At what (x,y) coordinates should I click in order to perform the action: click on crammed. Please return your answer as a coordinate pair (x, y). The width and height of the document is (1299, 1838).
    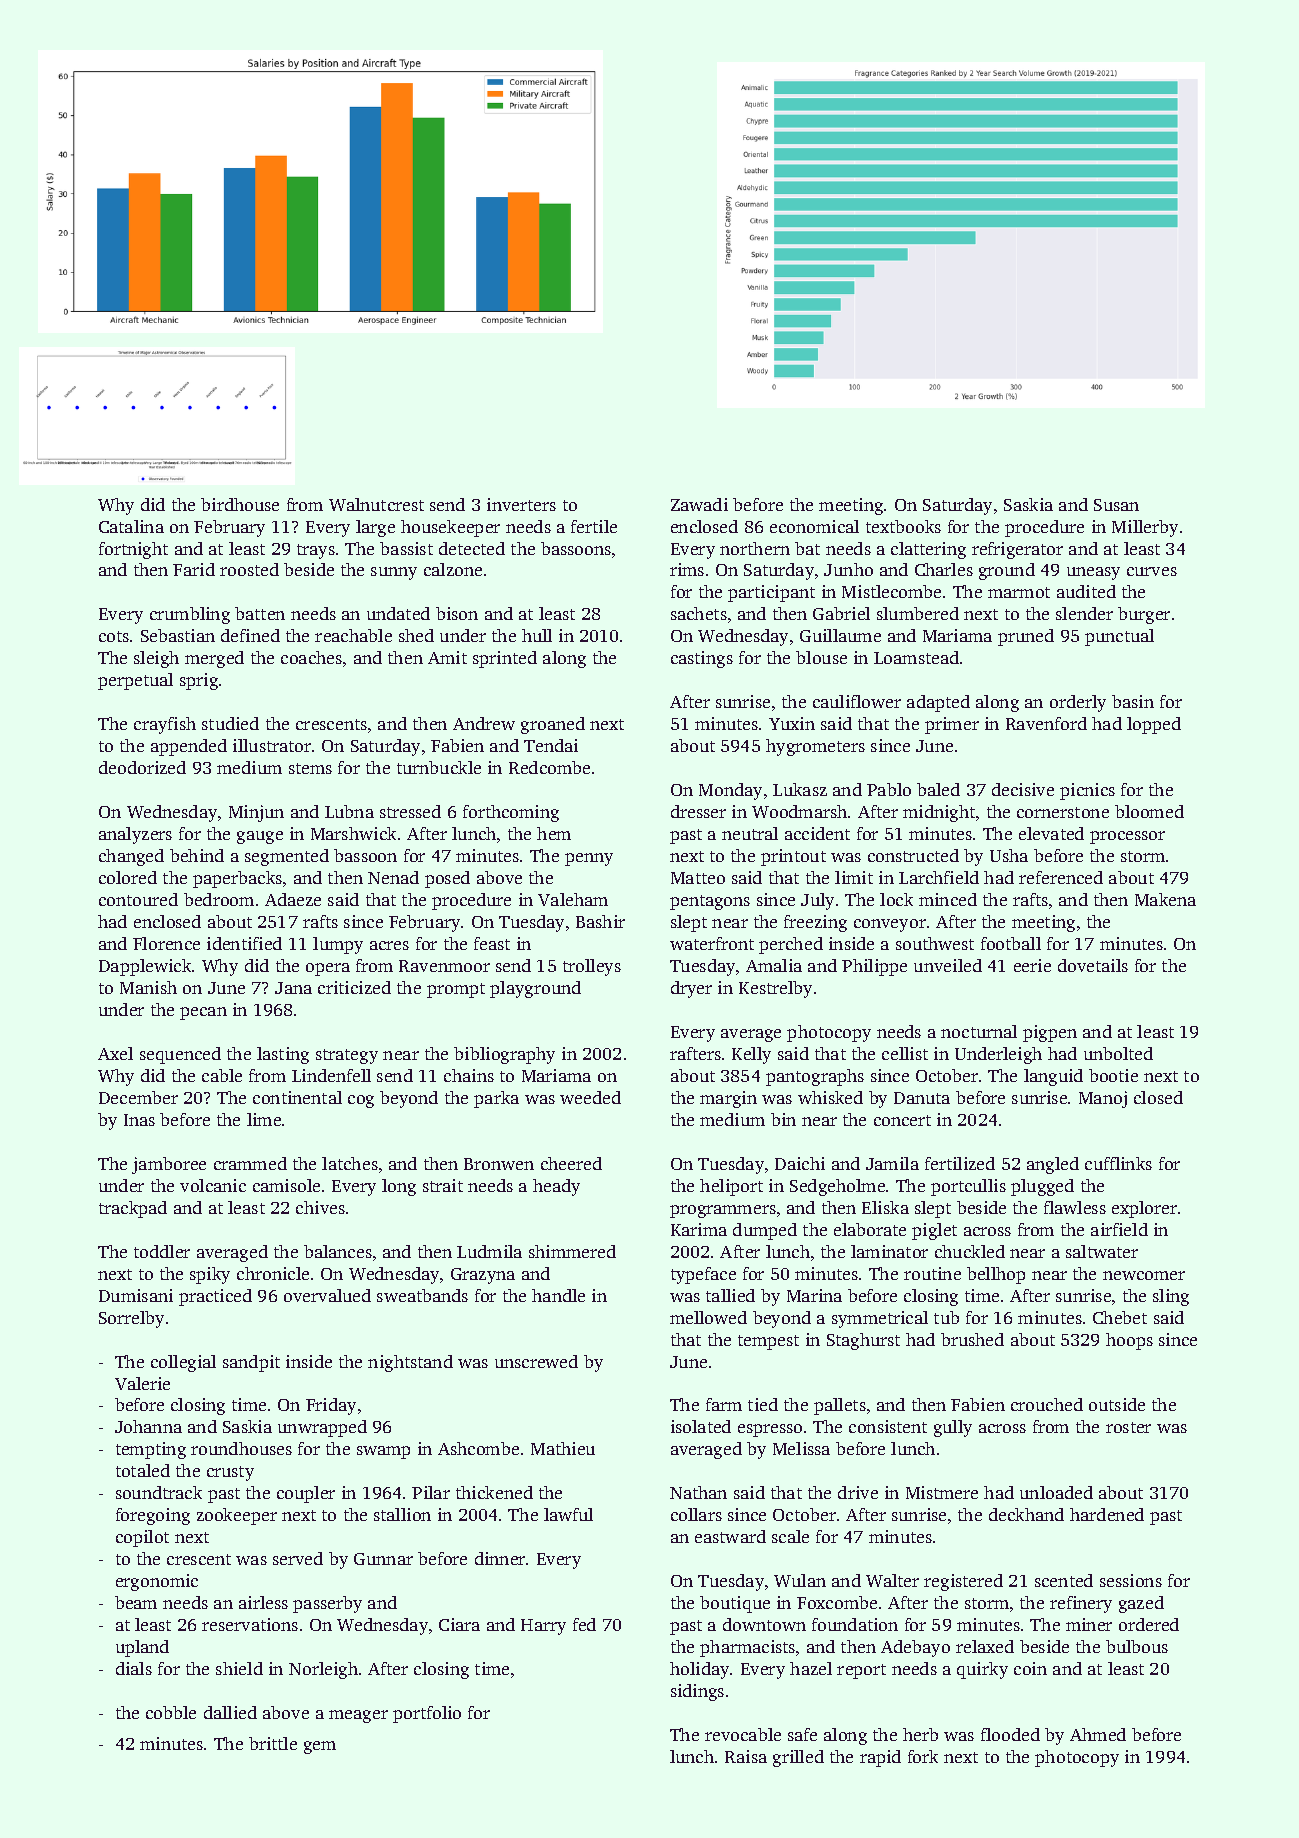
    Looking at the image, I should click on (250, 1163).
